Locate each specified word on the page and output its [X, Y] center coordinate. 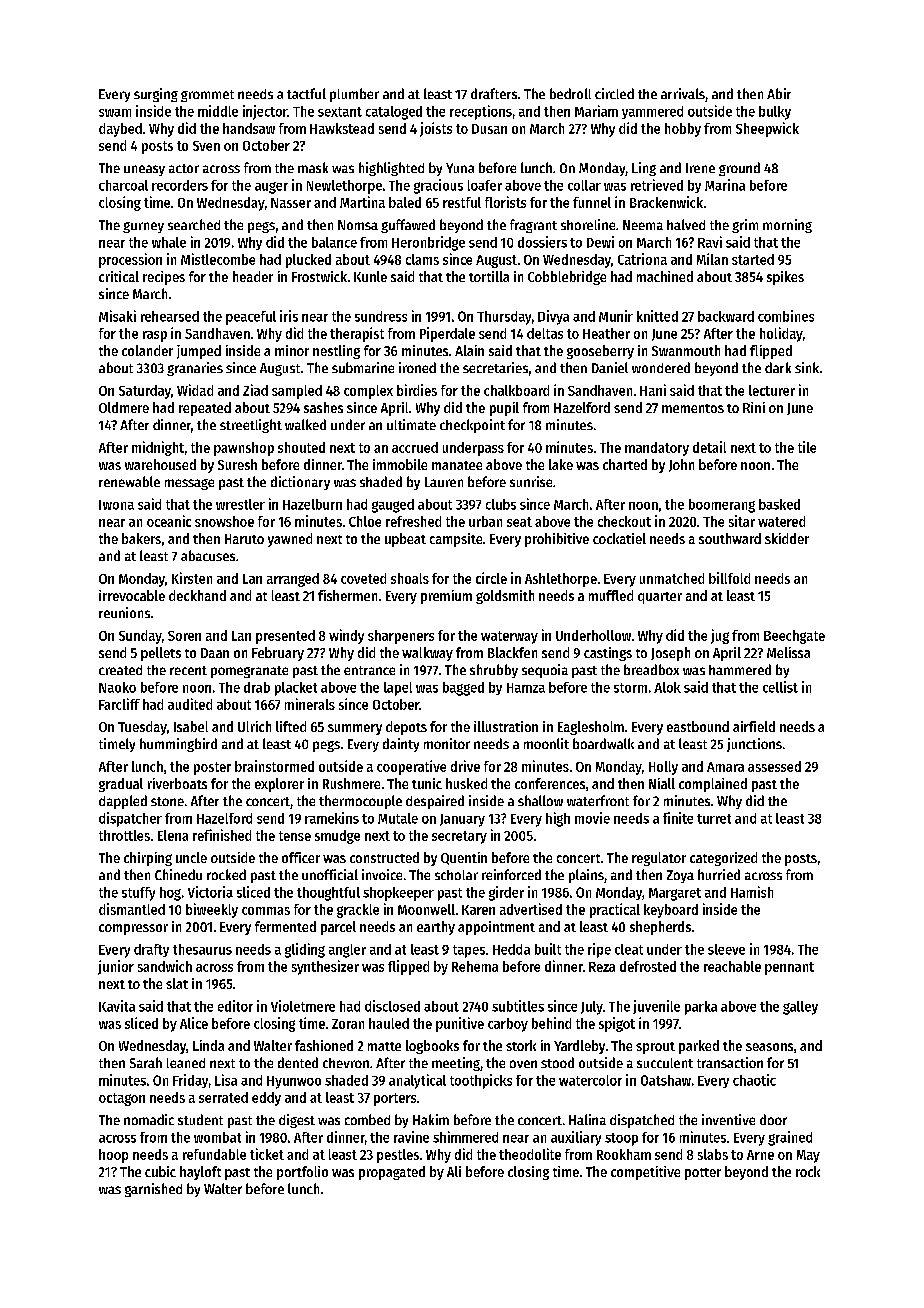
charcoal [123, 185]
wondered [661, 367]
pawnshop [244, 449]
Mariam [596, 111]
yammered [652, 112]
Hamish [752, 892]
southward [730, 538]
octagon [122, 1099]
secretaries [495, 367]
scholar [456, 875]
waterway [509, 637]
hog [170, 894]
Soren [184, 636]
